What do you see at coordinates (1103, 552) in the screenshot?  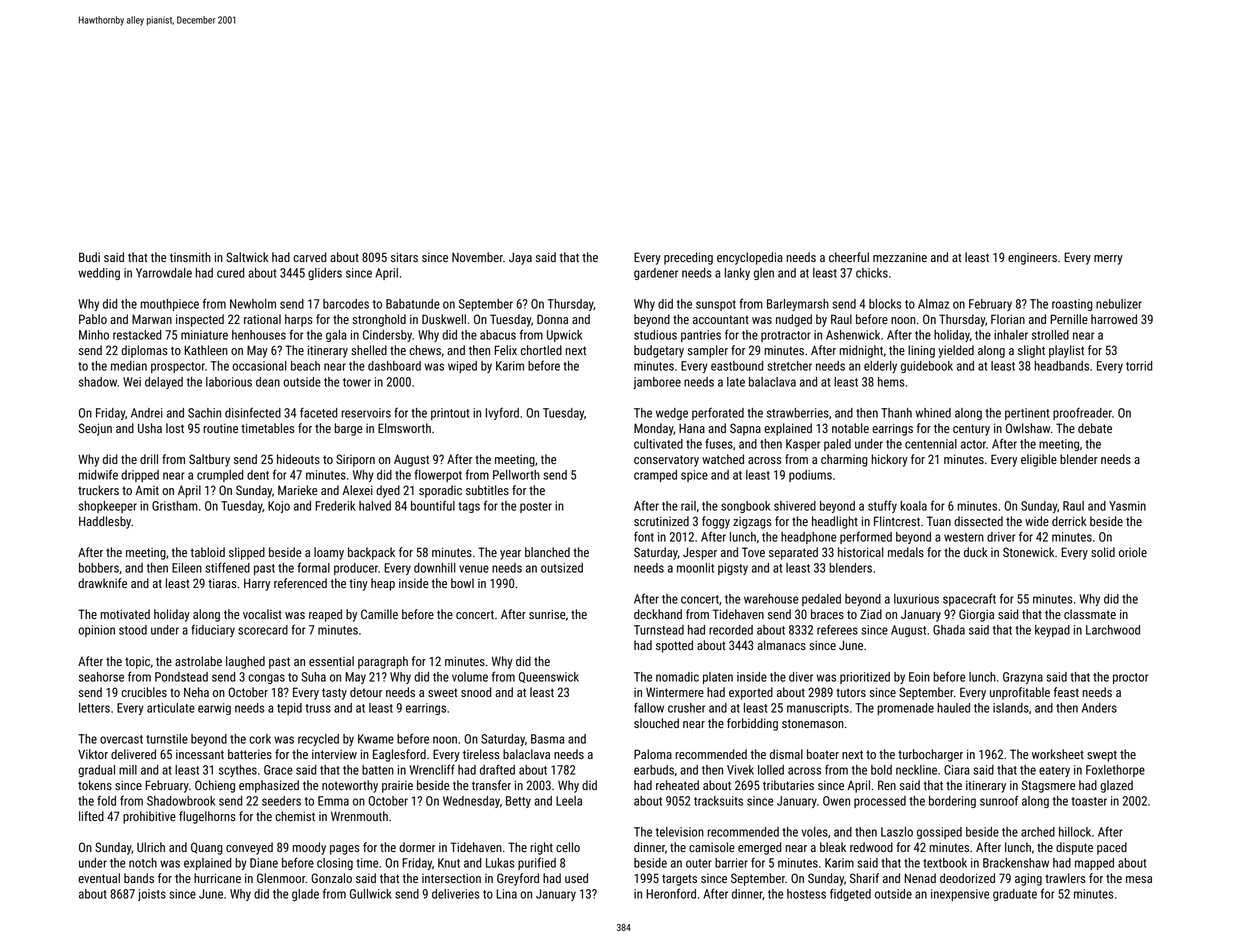 I see `solid` at bounding box center [1103, 552].
